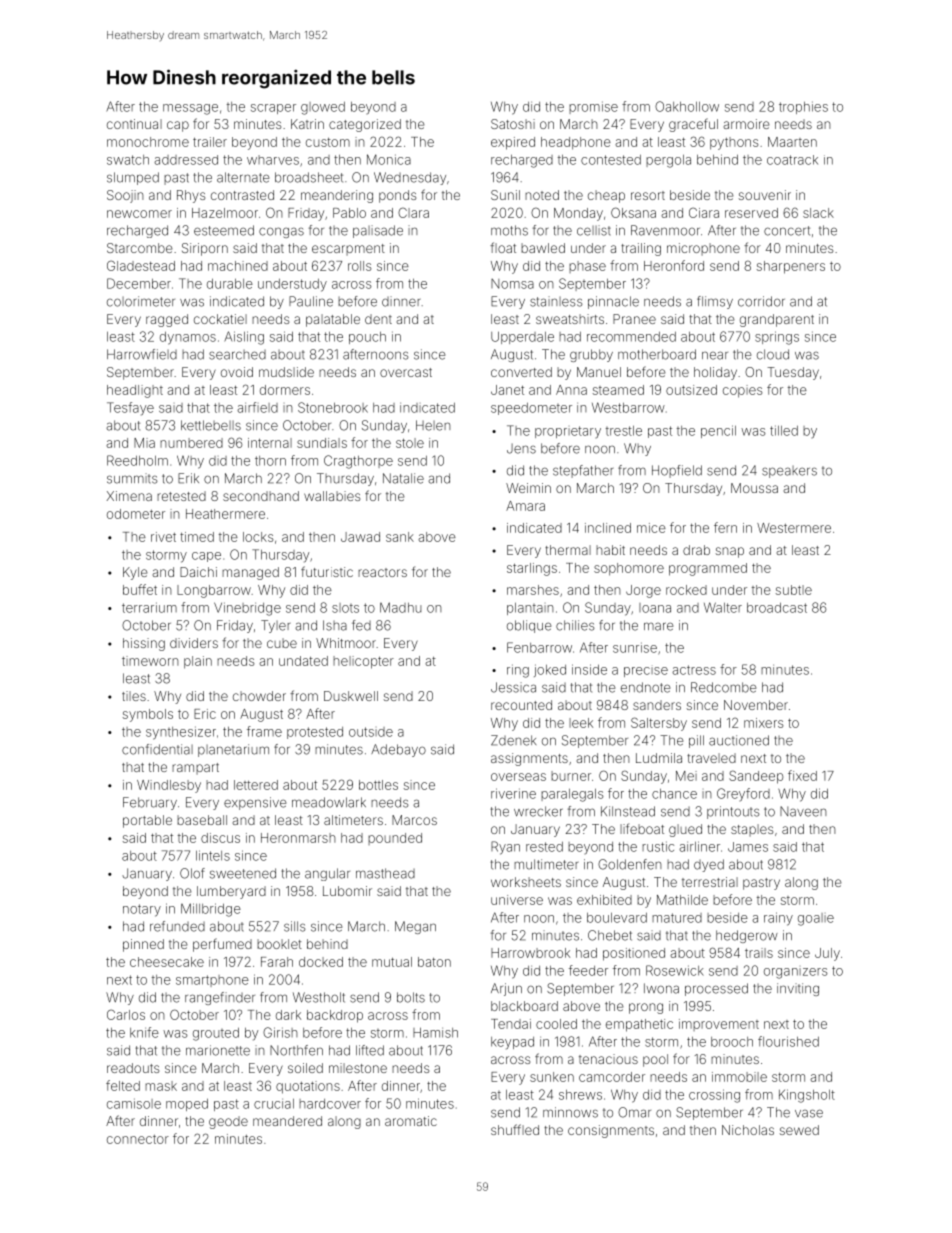 This image has width=952, height=1233. Describe the element at coordinates (216, 1034) in the image. I see `grouted` at that location.
